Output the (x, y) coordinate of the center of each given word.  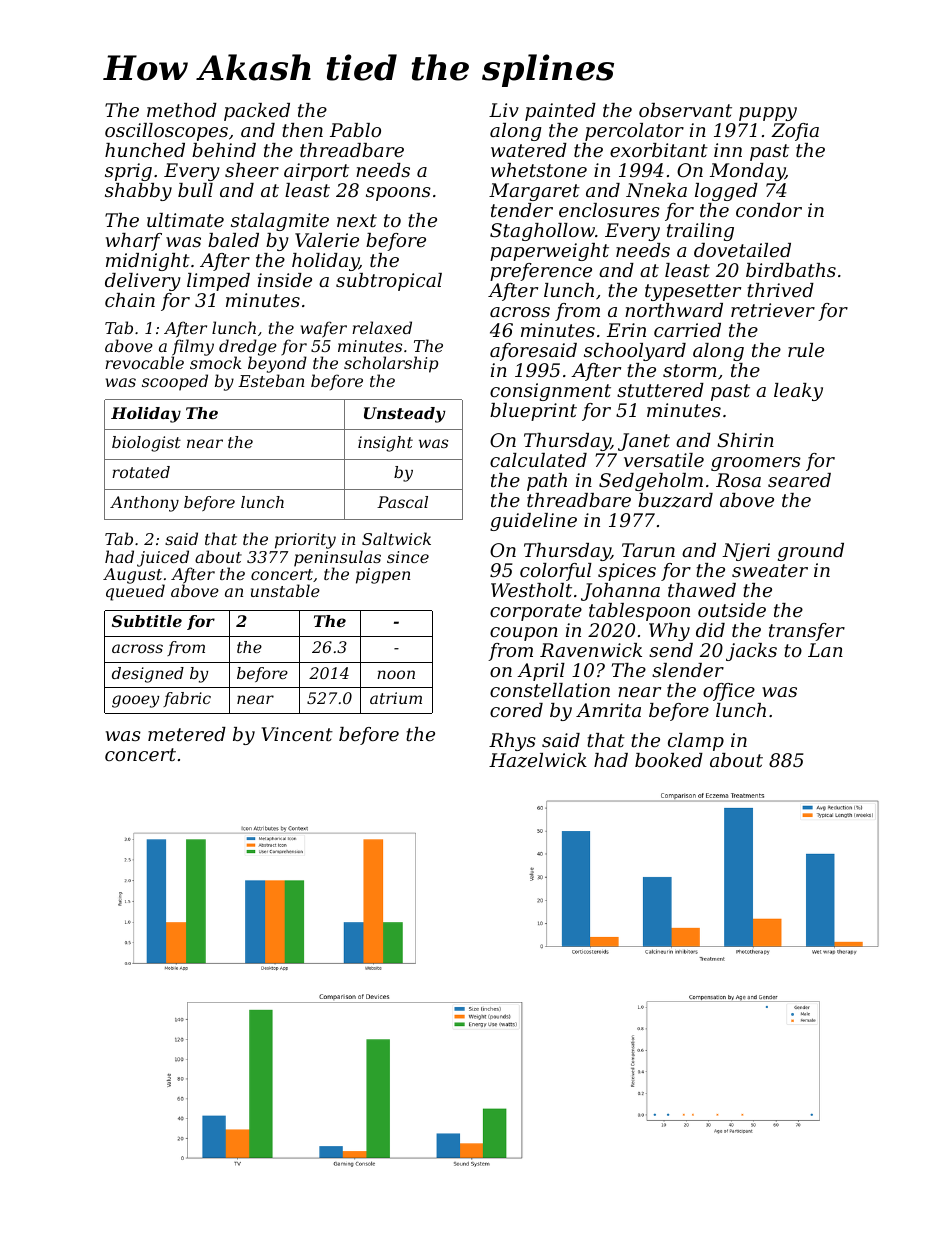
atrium (396, 698)
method (182, 110)
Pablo (355, 130)
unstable (285, 590)
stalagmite (280, 222)
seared (799, 480)
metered (187, 734)
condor (769, 210)
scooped (175, 382)
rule (806, 350)
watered (529, 150)
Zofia (795, 132)
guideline (533, 522)
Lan (825, 650)
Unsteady (404, 415)
